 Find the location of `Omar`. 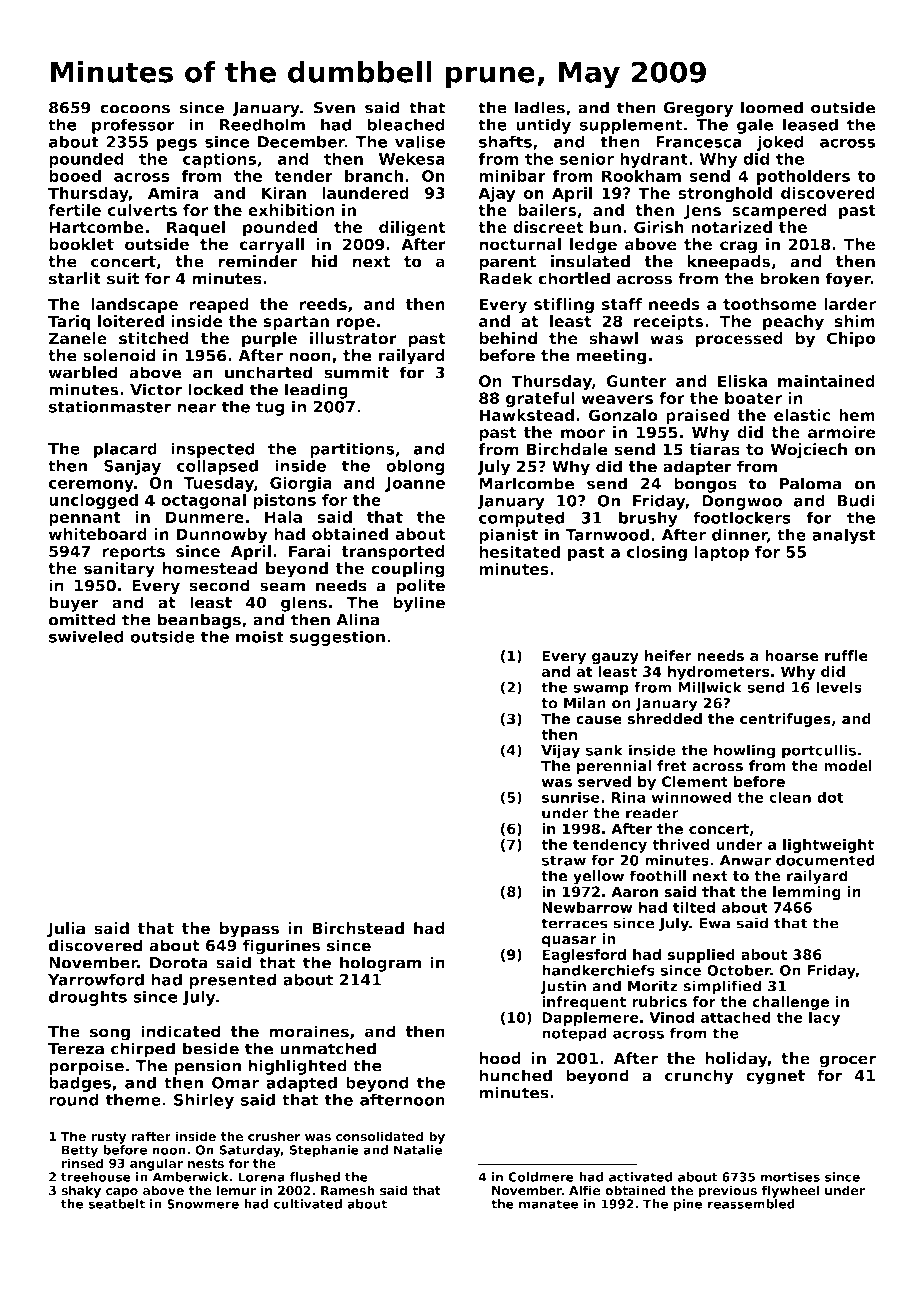

Omar is located at coordinates (235, 1083).
